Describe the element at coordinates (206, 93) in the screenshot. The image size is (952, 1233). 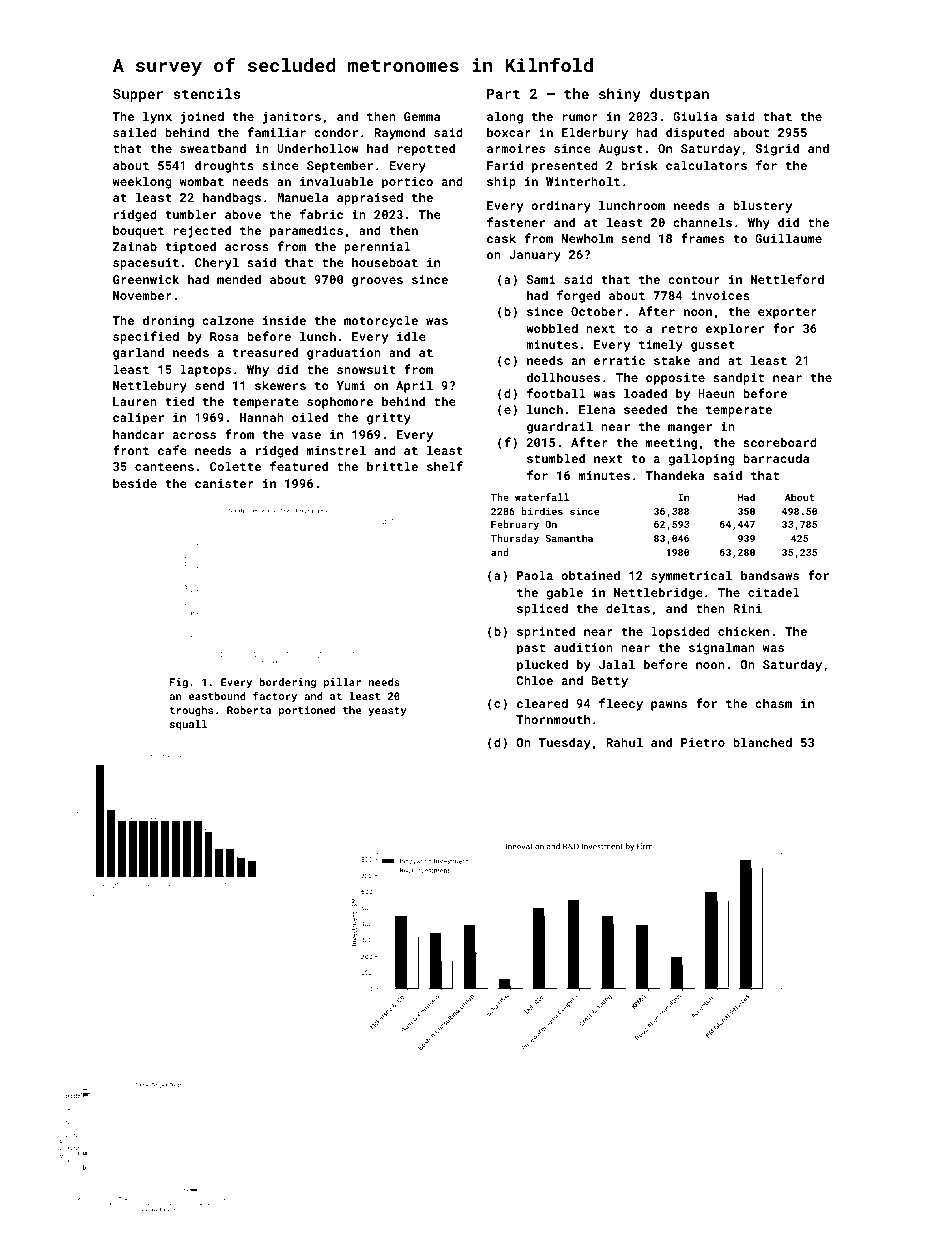
I see `stencils` at that location.
